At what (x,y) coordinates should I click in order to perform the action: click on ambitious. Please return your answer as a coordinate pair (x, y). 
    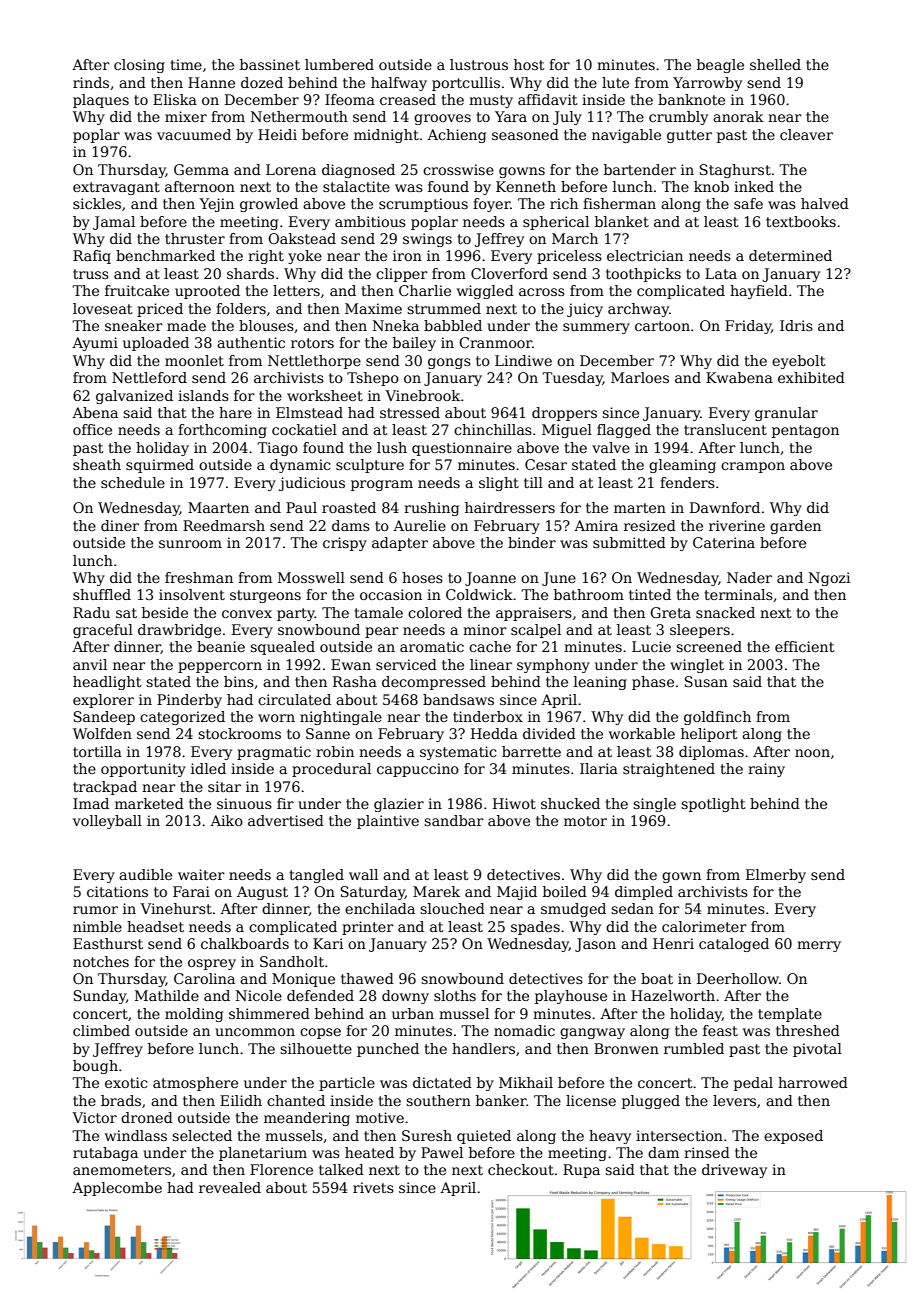
    Looking at the image, I should click on (370, 221).
